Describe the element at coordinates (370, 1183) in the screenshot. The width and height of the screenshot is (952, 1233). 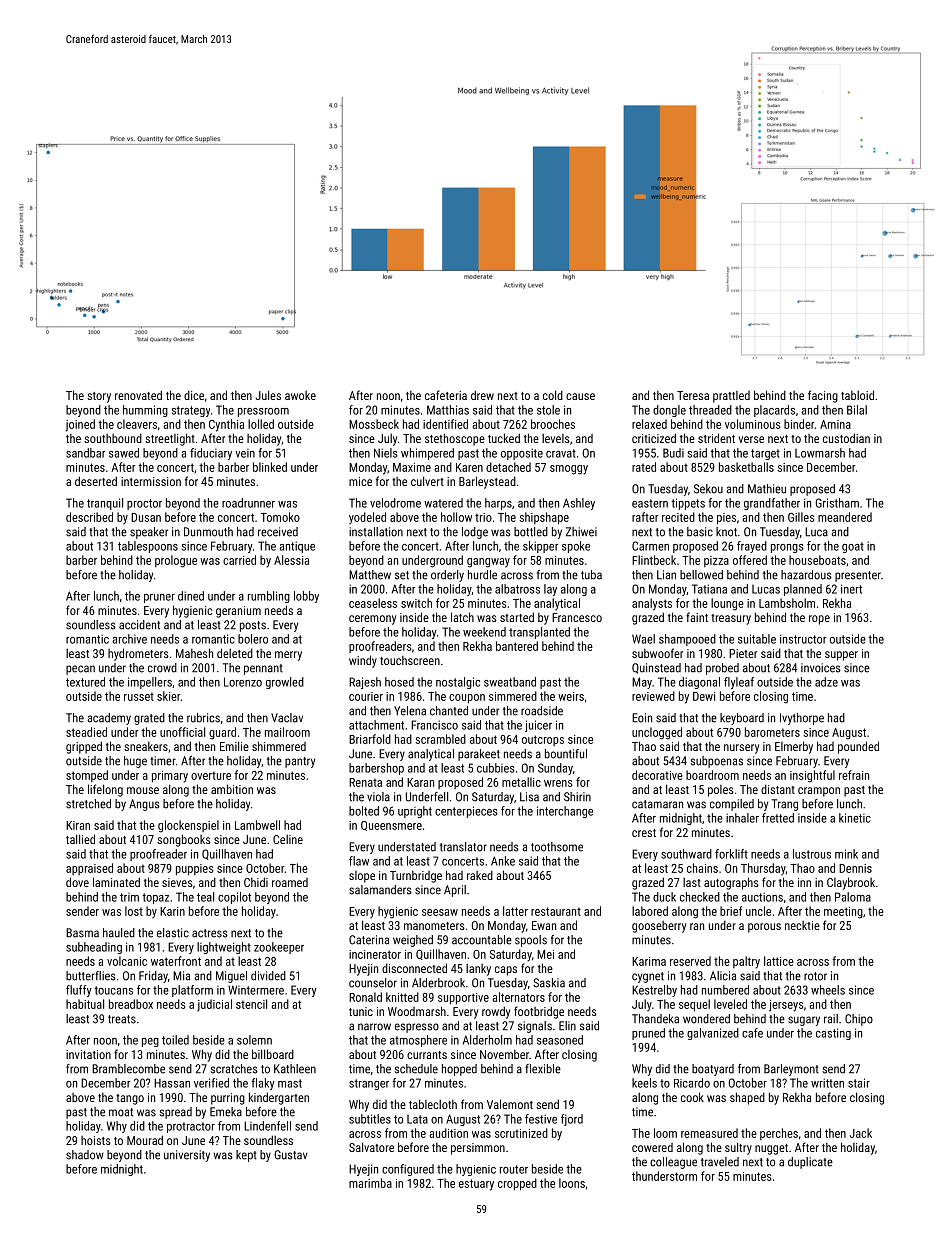
I see `marimba` at that location.
